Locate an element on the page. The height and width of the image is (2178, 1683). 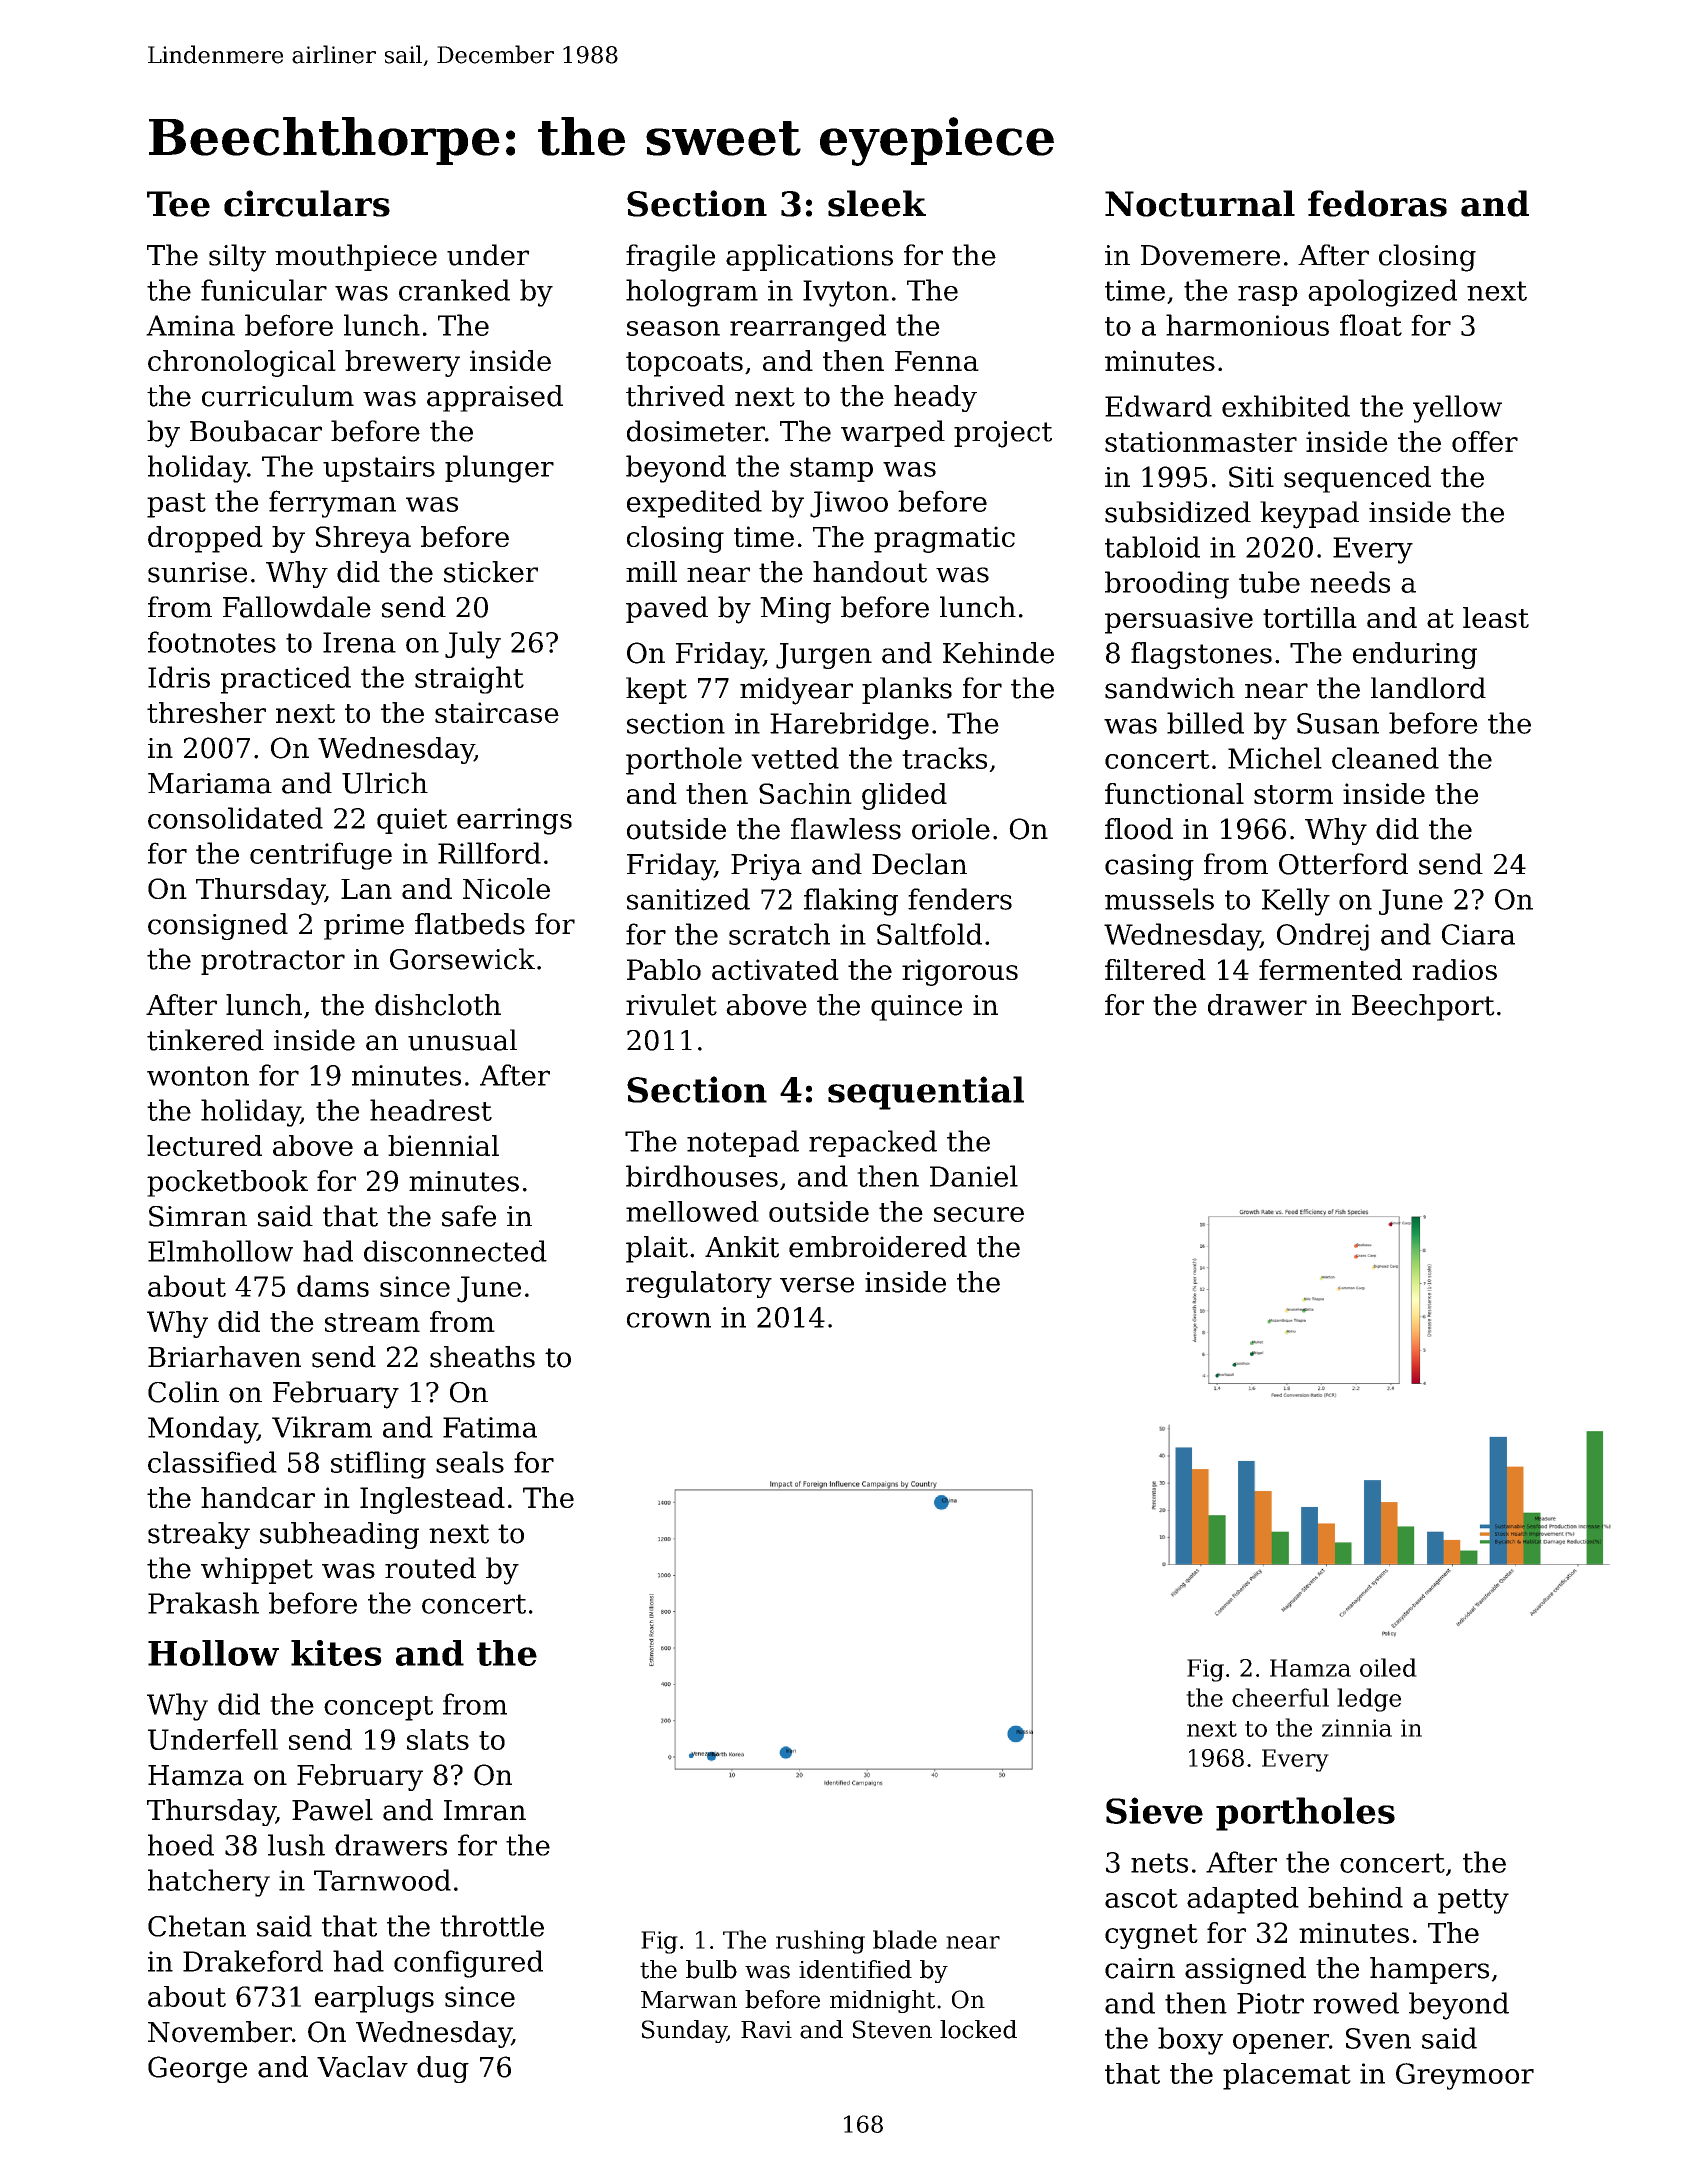
Amina is located at coordinates (190, 325).
